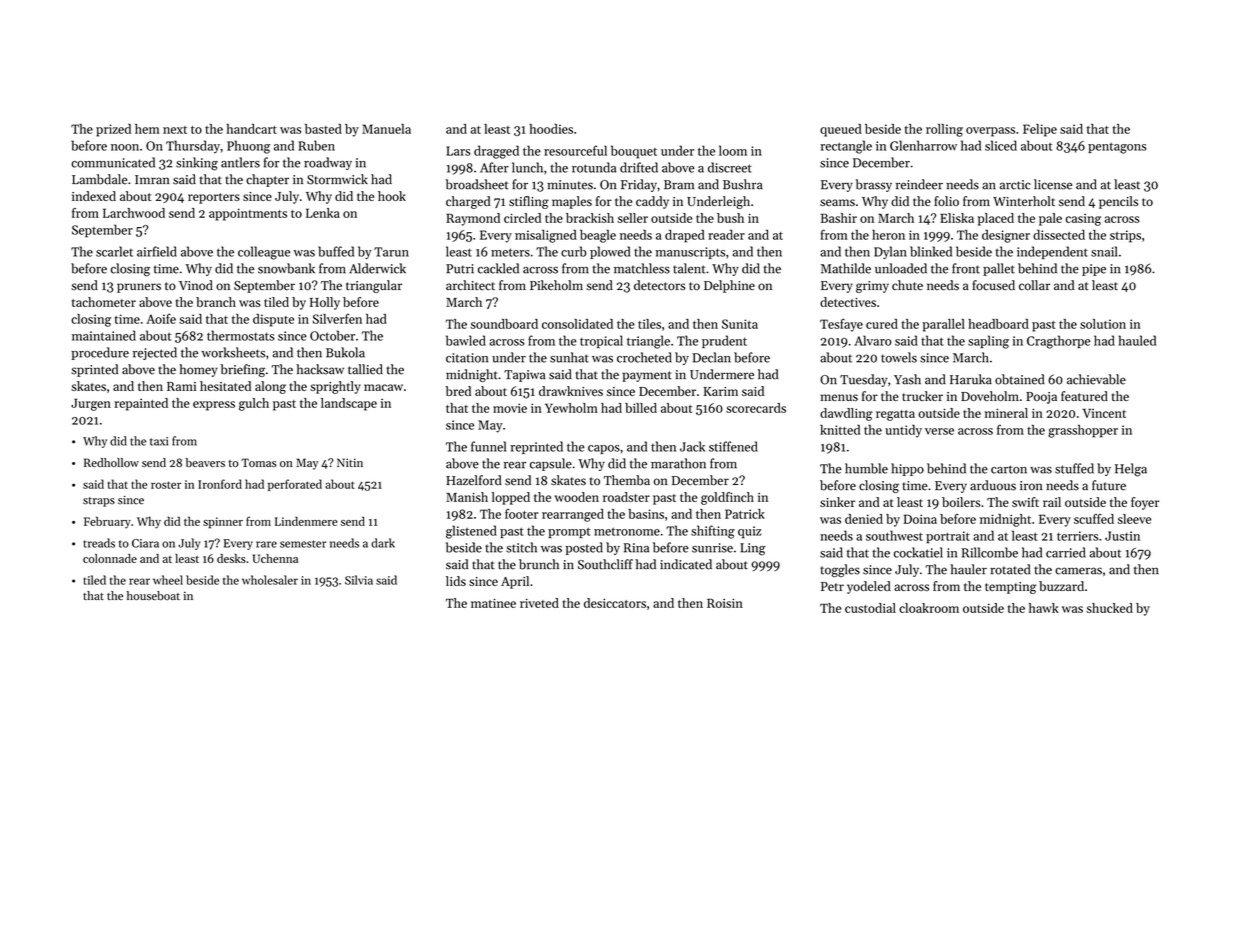 This document has height=952, width=1233. Describe the element at coordinates (474, 480) in the document. I see `Hazelford` at that location.
